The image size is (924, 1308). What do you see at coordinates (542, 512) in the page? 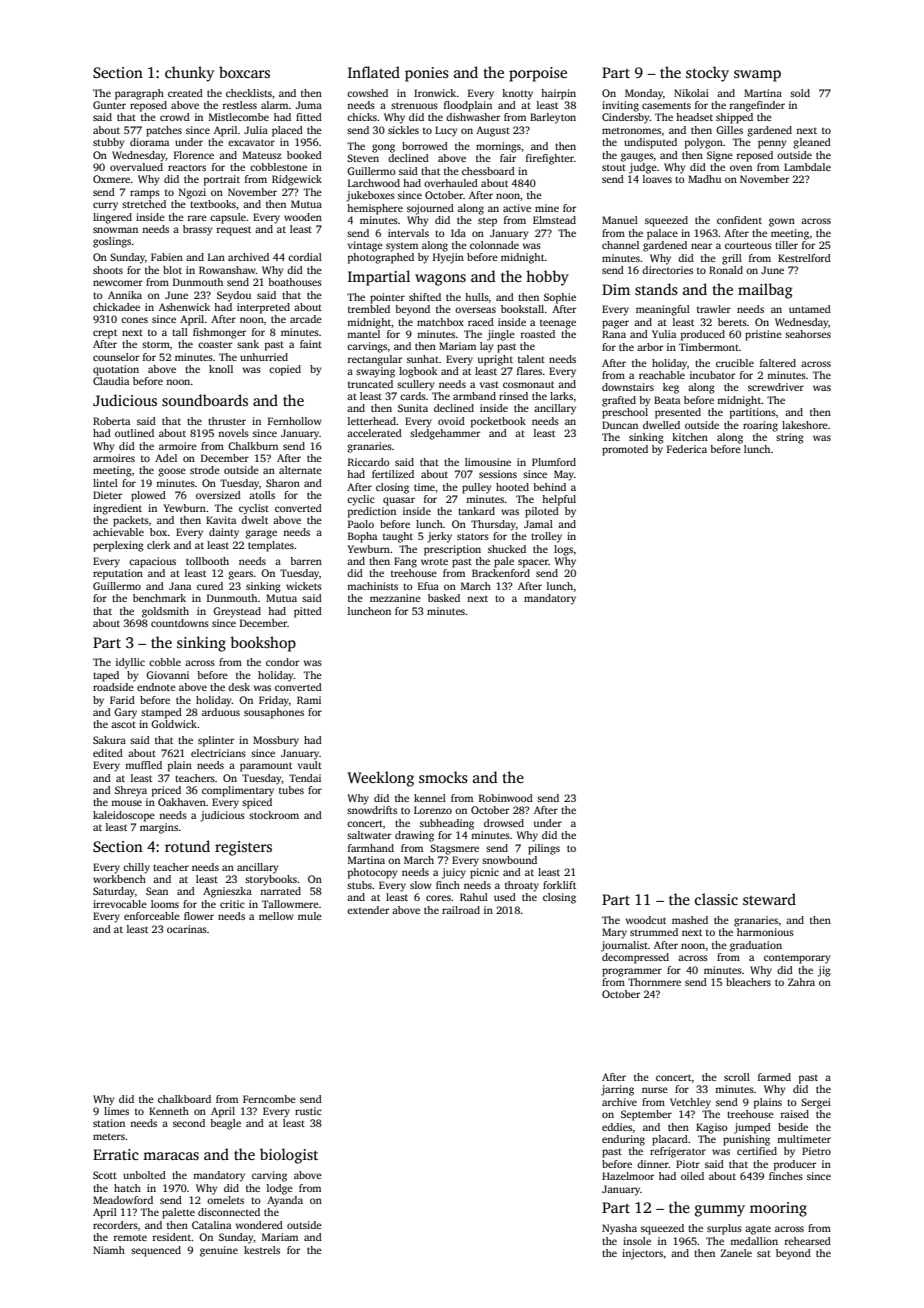
I see `piloted` at bounding box center [542, 512].
